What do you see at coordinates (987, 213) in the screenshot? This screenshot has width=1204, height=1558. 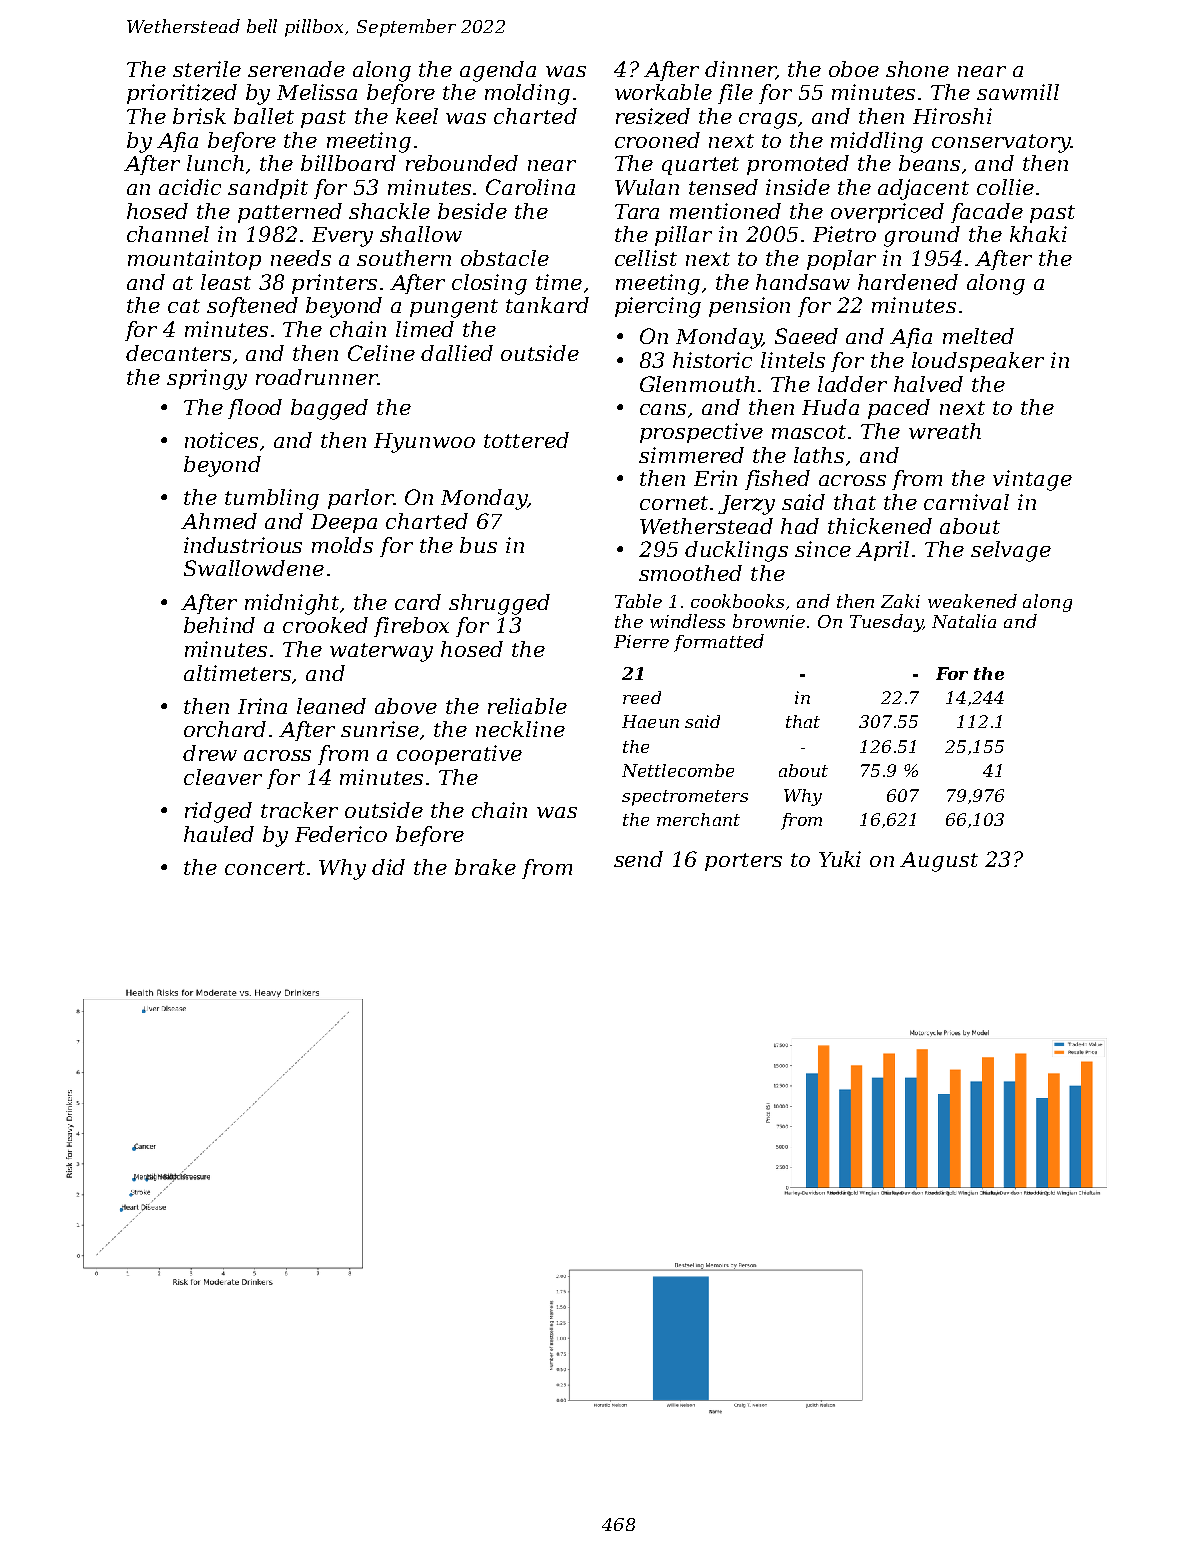 I see `facade` at bounding box center [987, 213].
